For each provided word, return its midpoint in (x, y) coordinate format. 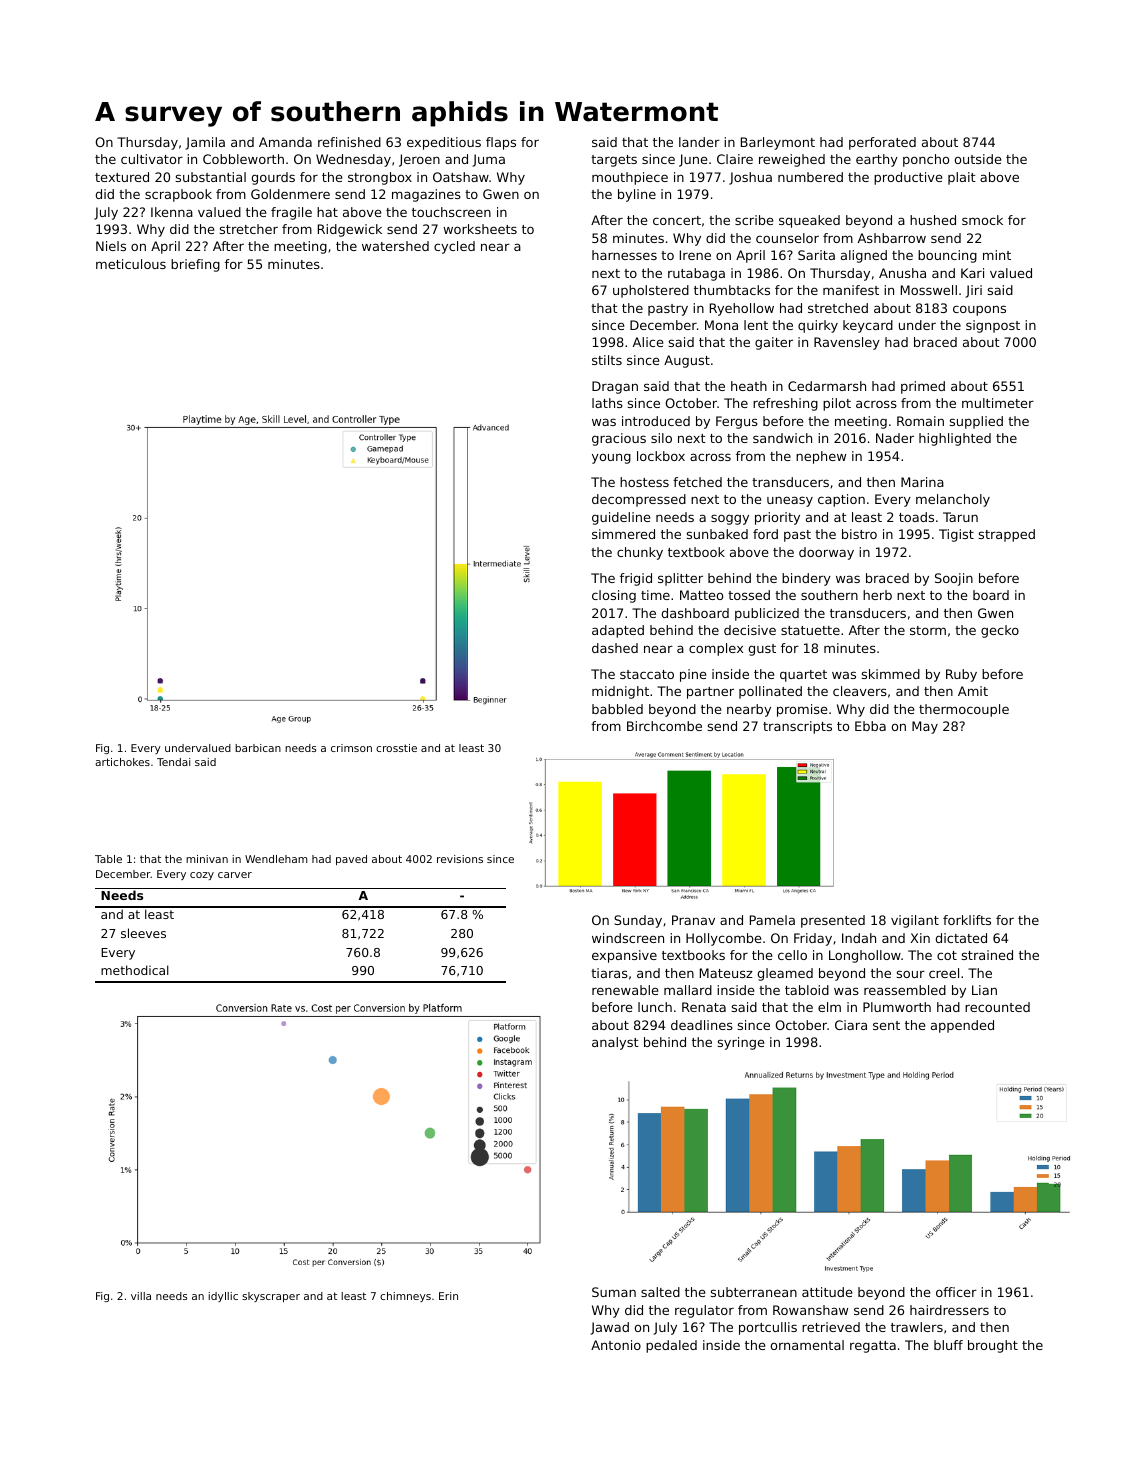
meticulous (131, 264)
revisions (460, 859)
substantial (211, 177)
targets (614, 161)
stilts (607, 360)
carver (235, 875)
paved (351, 860)
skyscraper (271, 1297)
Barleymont (778, 143)
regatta (873, 1347)
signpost (993, 326)
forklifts (967, 920)
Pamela (772, 920)
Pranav (693, 920)
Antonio (616, 1345)
